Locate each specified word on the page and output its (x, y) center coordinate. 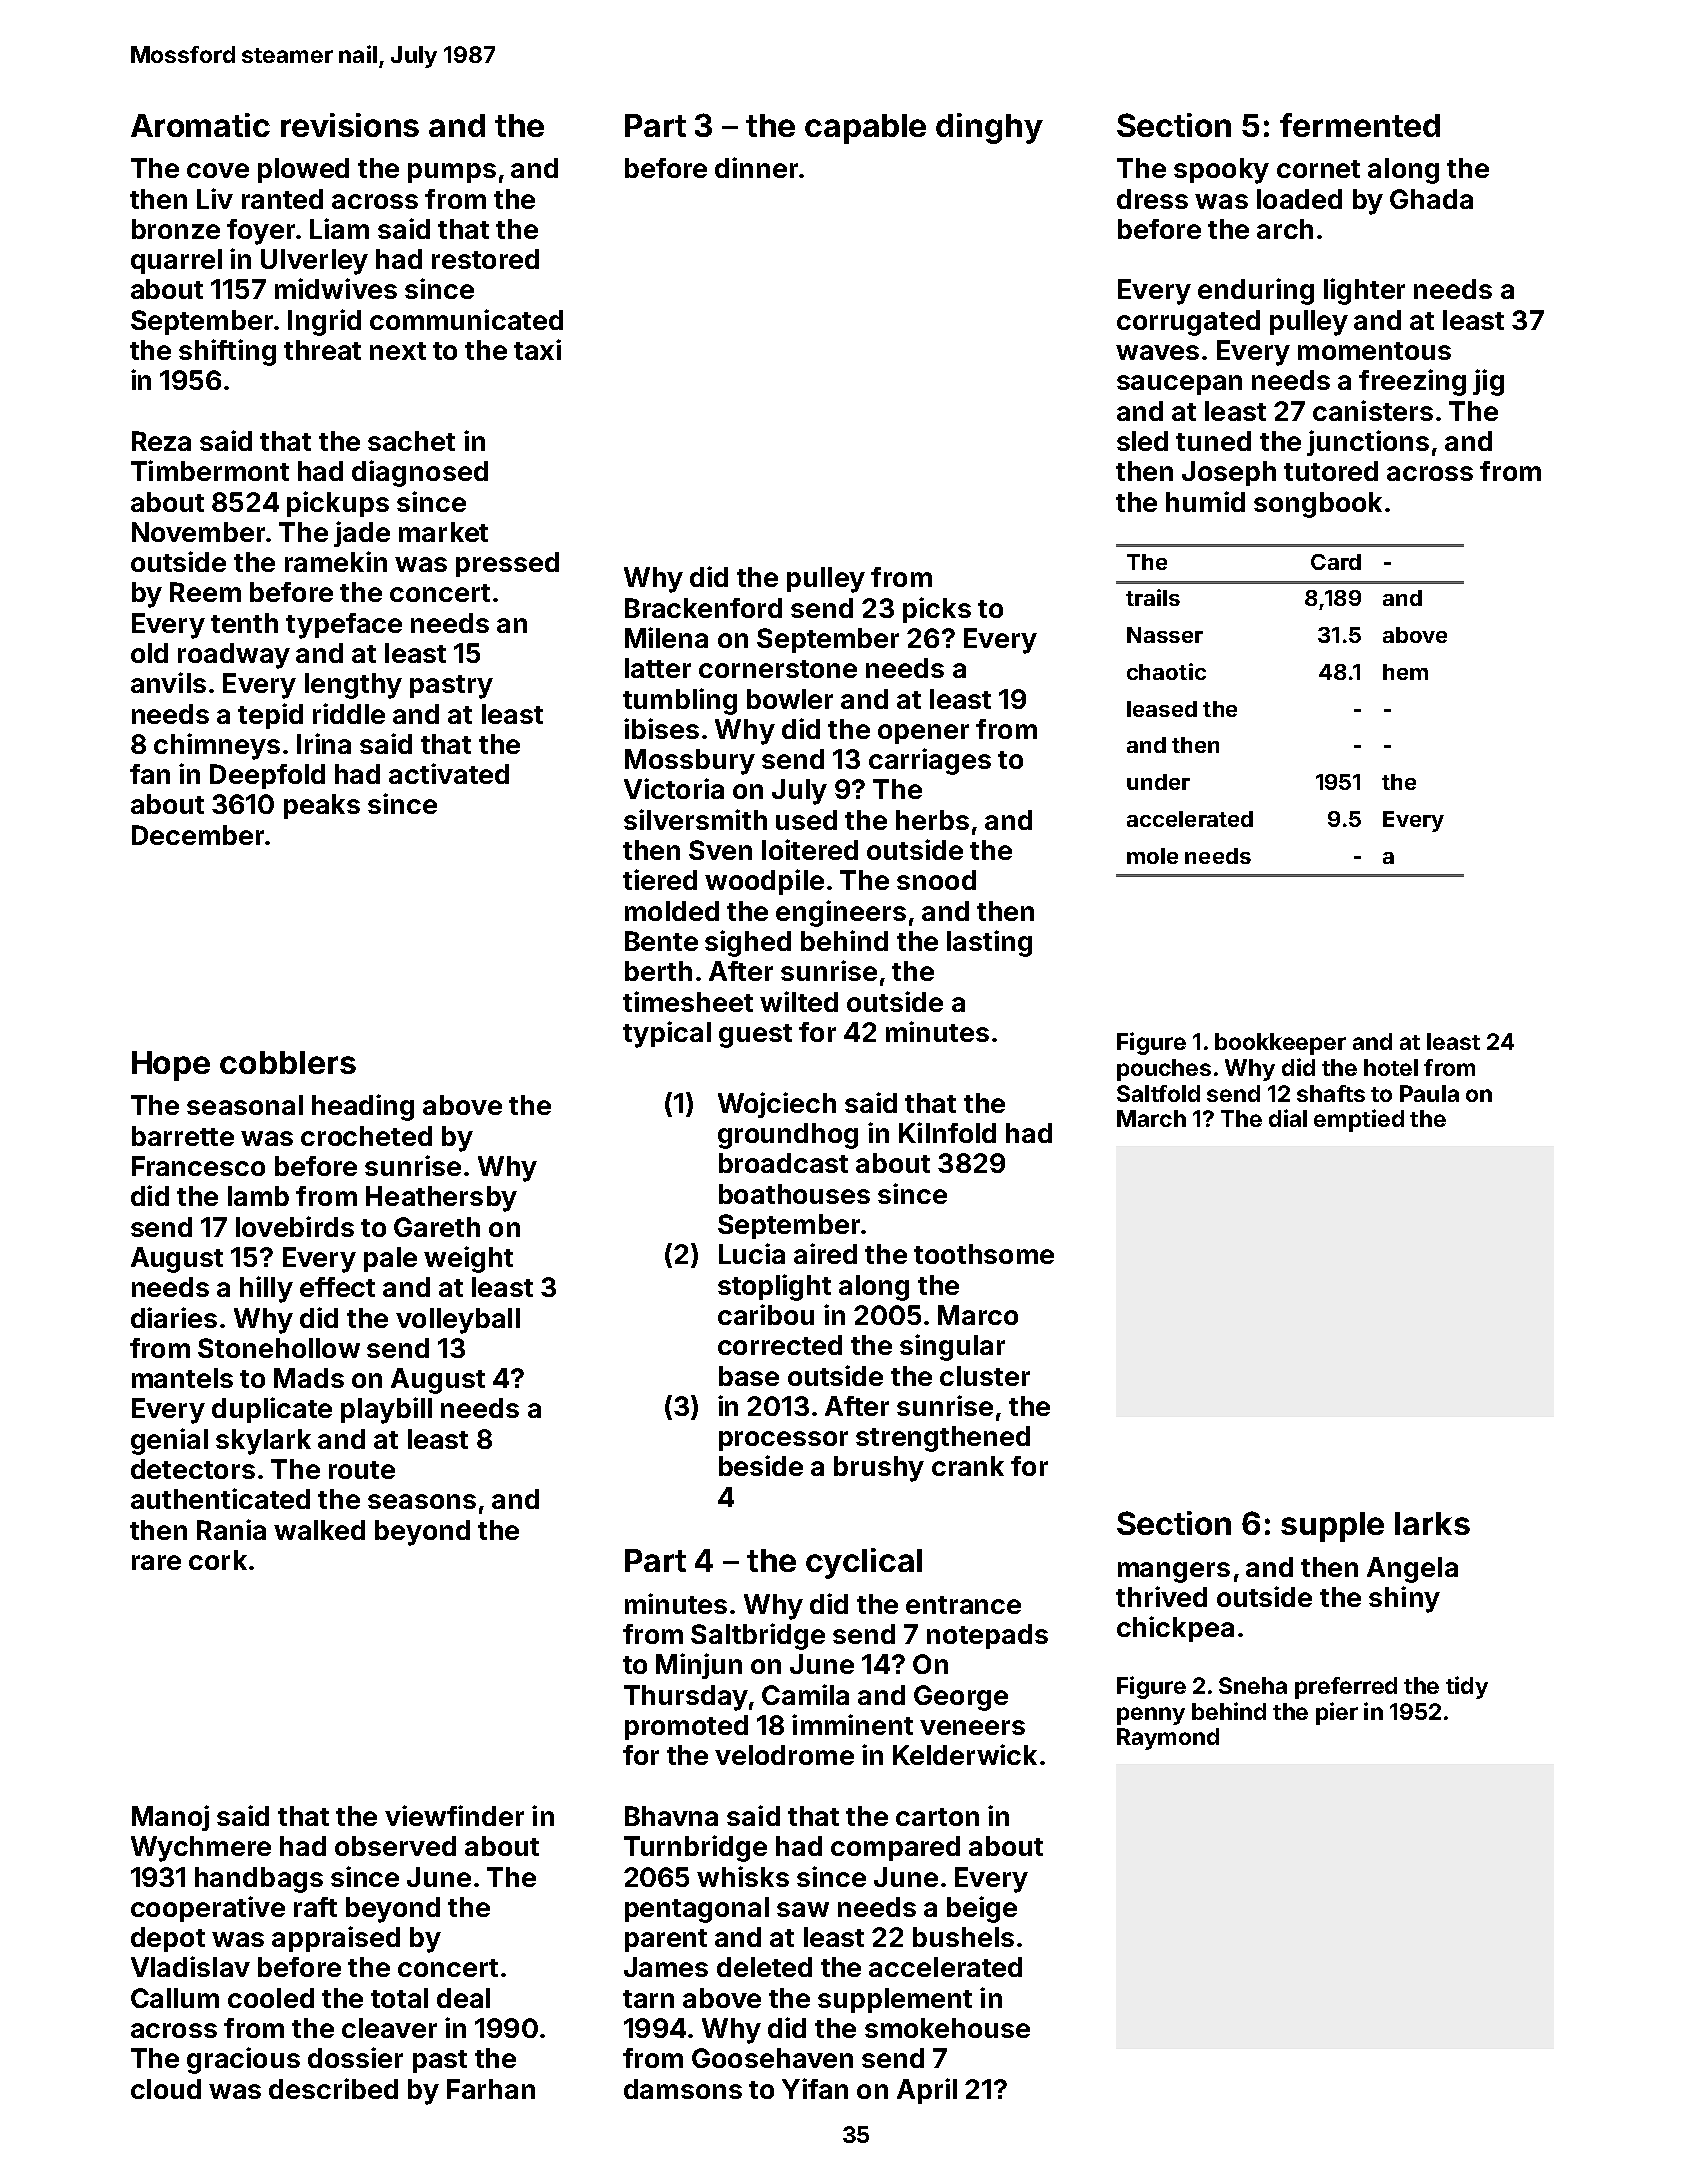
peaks (322, 806)
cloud (166, 2089)
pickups (338, 504)
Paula (1429, 1093)
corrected (780, 1345)
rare (156, 1562)
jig (1488, 382)
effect (337, 1287)
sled (1142, 441)
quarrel (176, 261)
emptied (1359, 1120)
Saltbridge (758, 1636)
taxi (537, 349)
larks (1432, 1523)
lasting (989, 943)
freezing (1412, 382)
